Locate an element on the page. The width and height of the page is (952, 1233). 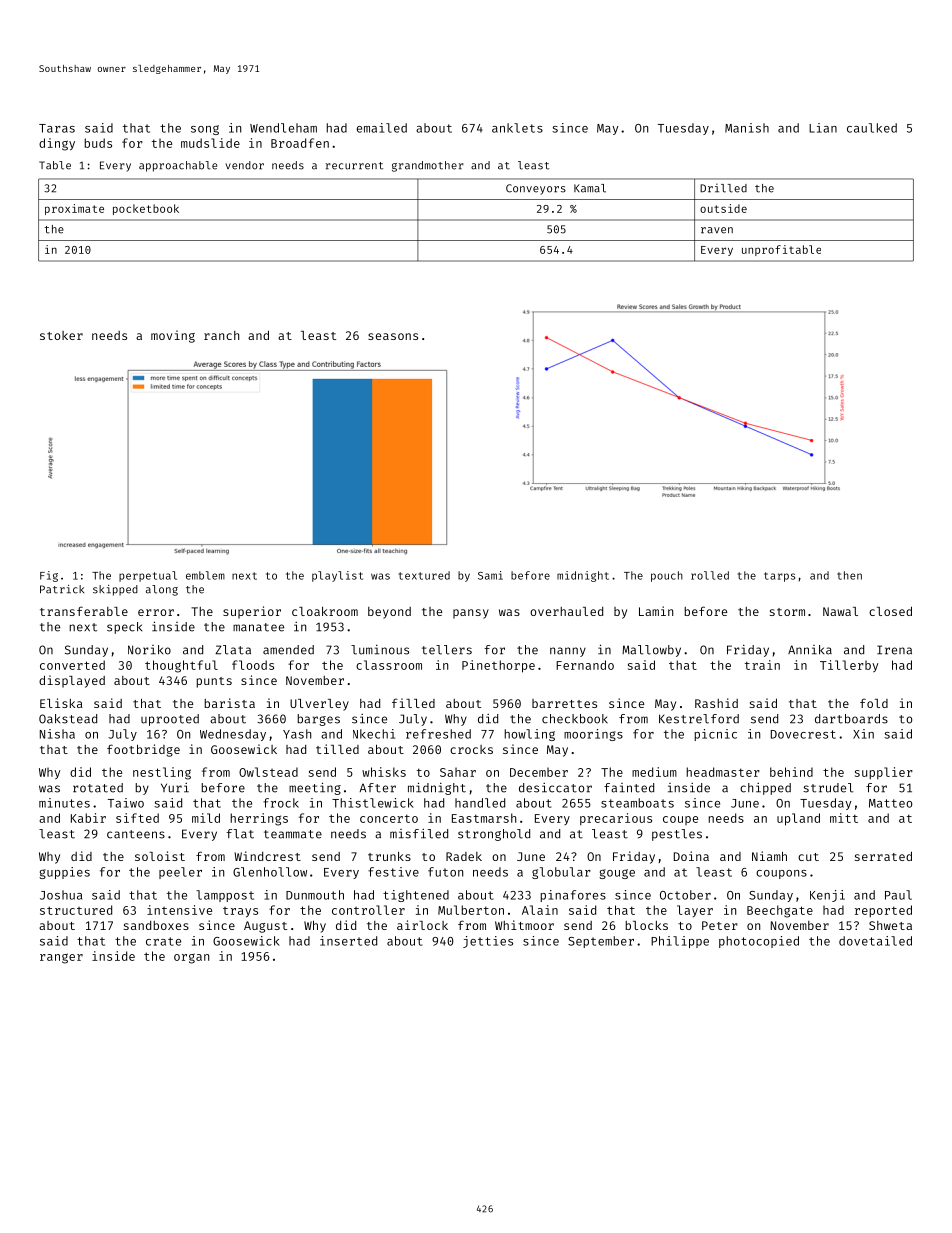
dovetailed is located at coordinates (875, 941).
